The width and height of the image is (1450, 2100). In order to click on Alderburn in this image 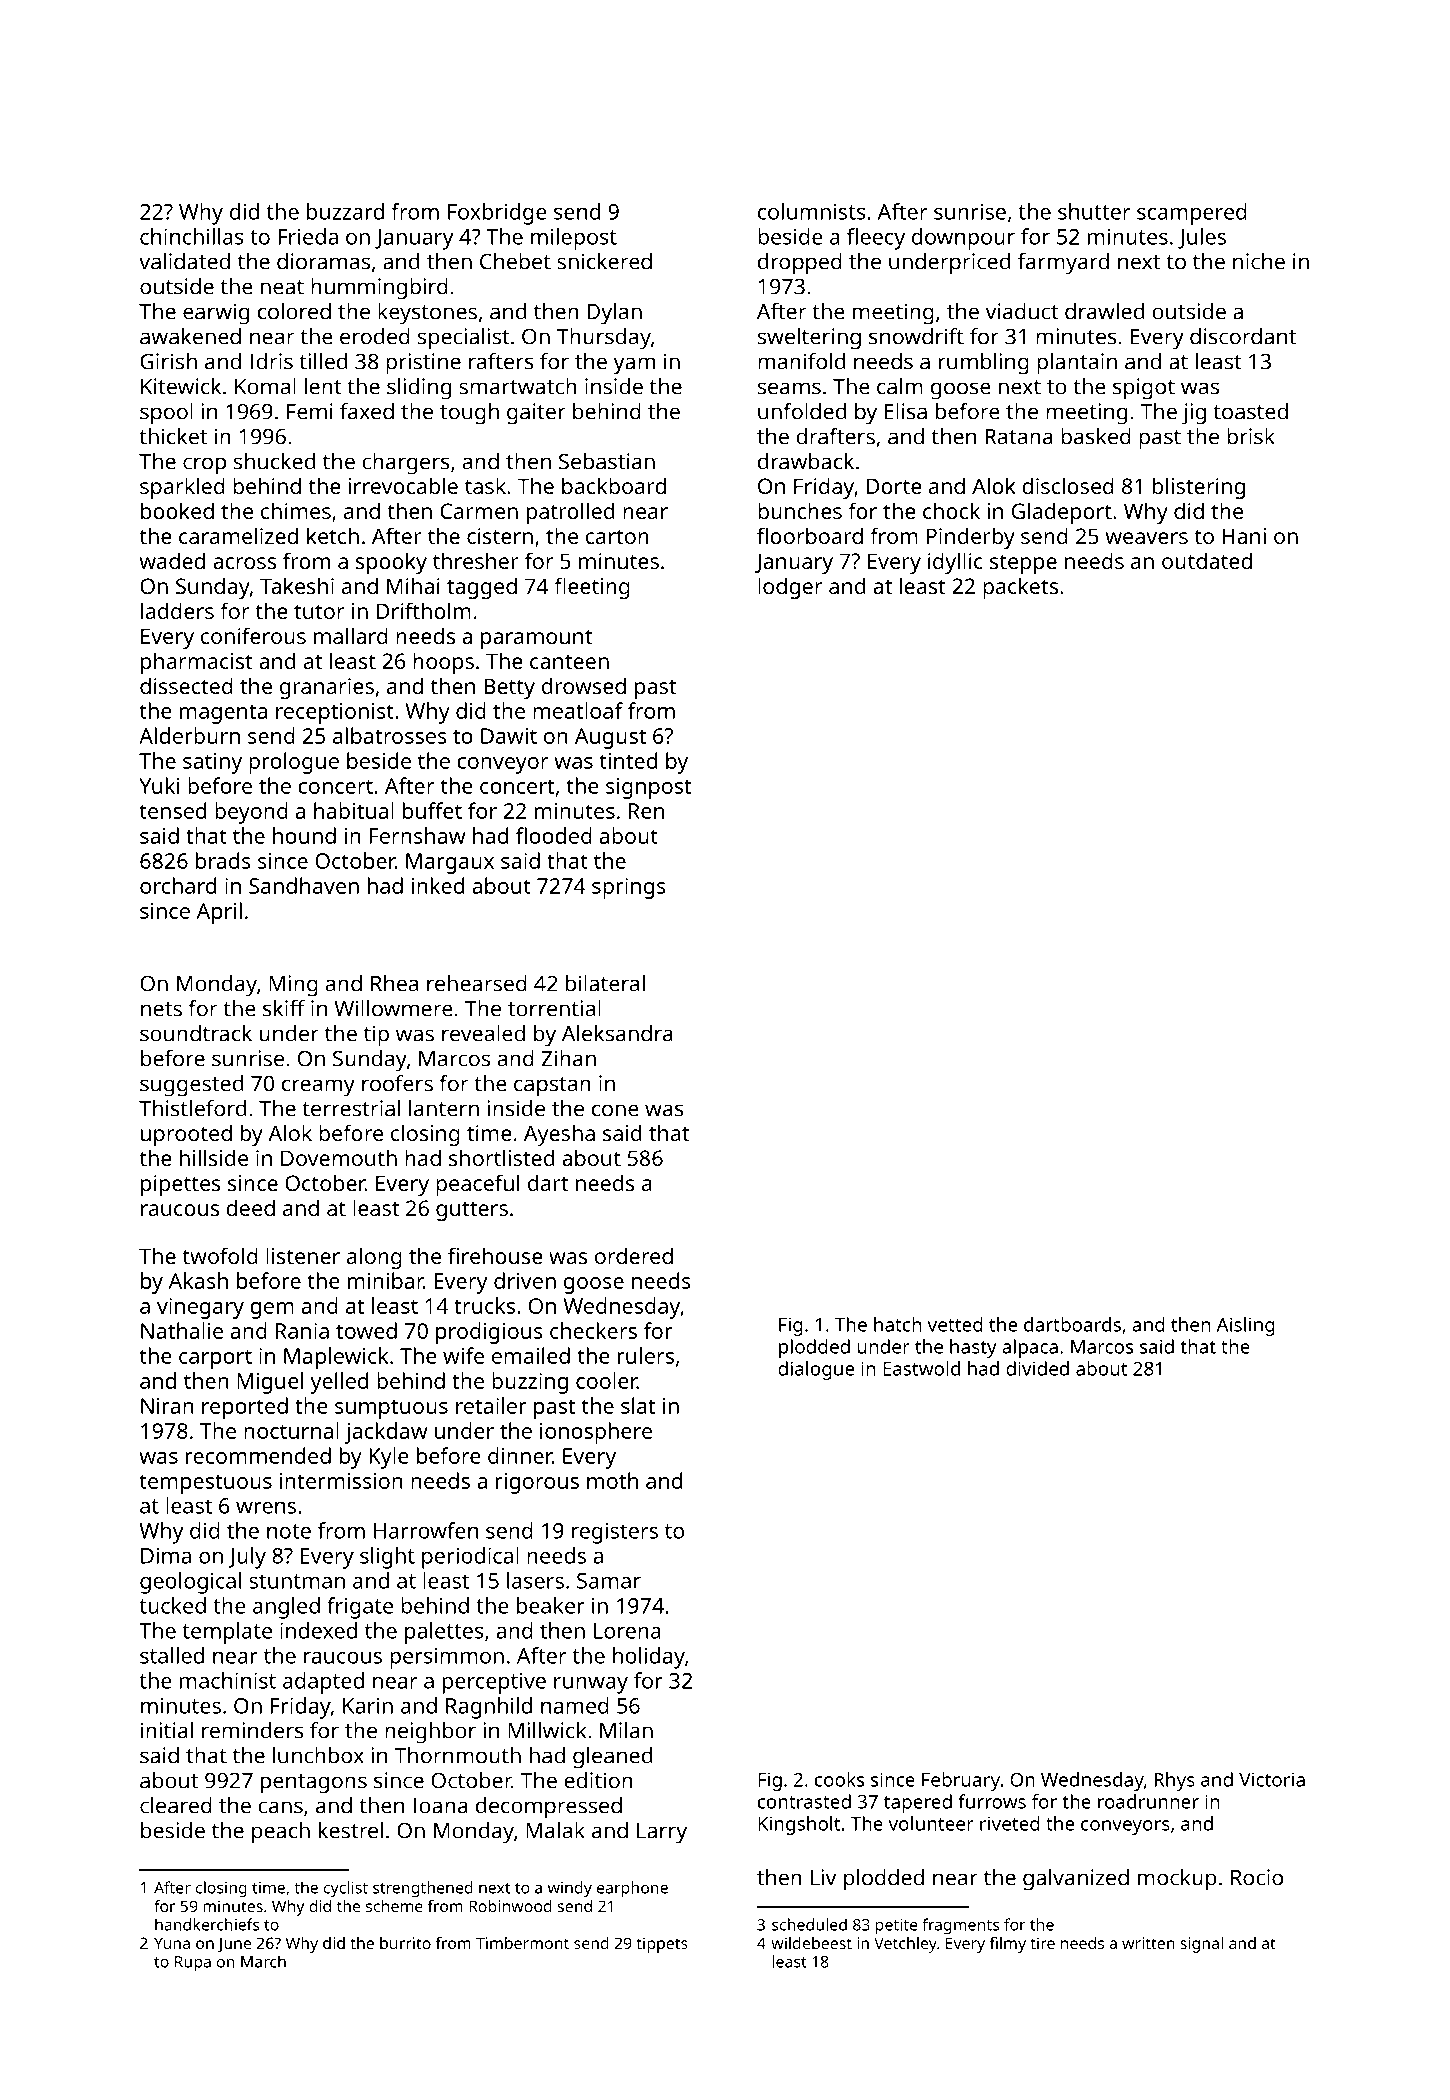, I will do `click(189, 735)`.
